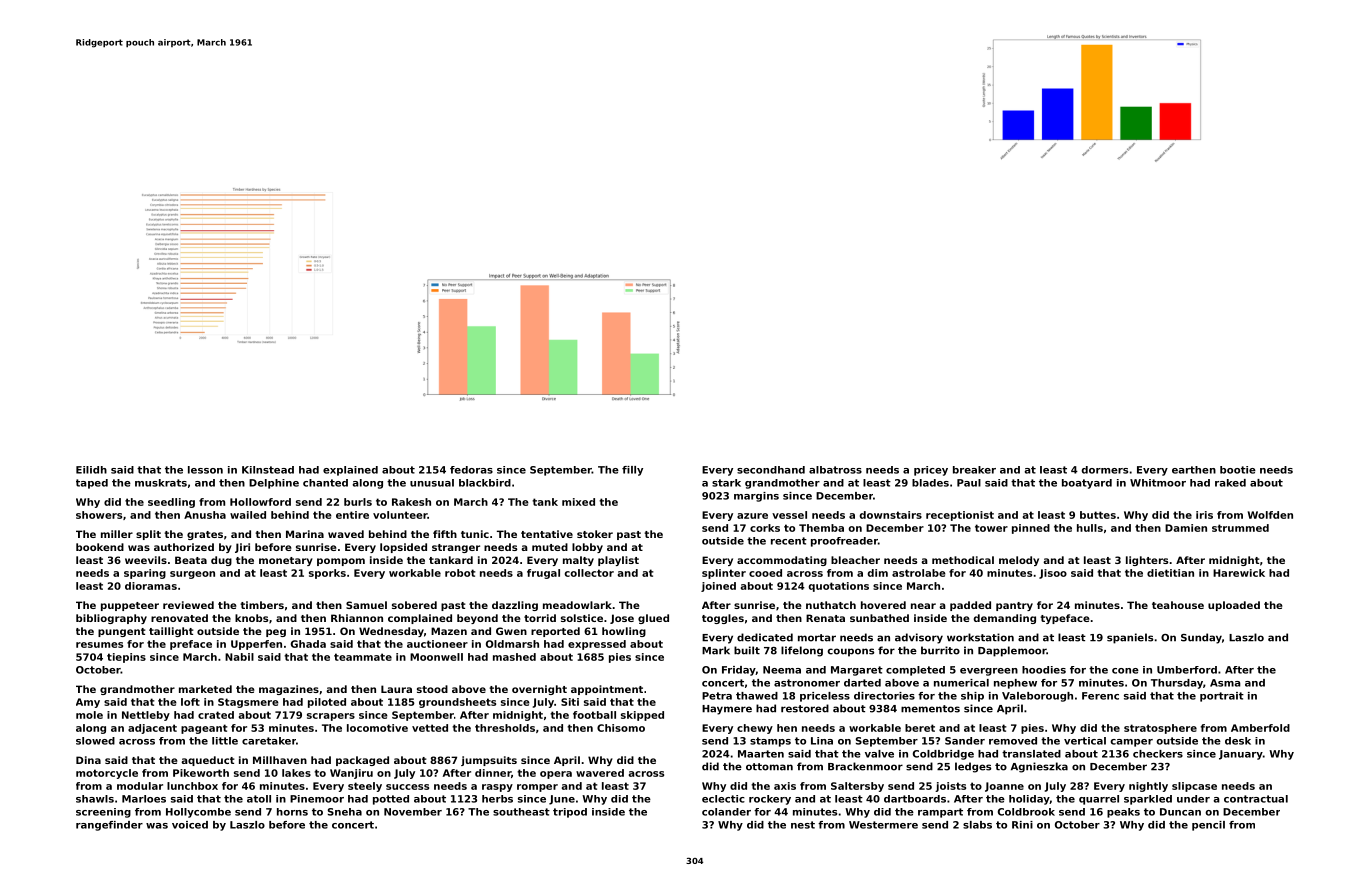  What do you see at coordinates (632, 471) in the screenshot?
I see `filly` at bounding box center [632, 471].
